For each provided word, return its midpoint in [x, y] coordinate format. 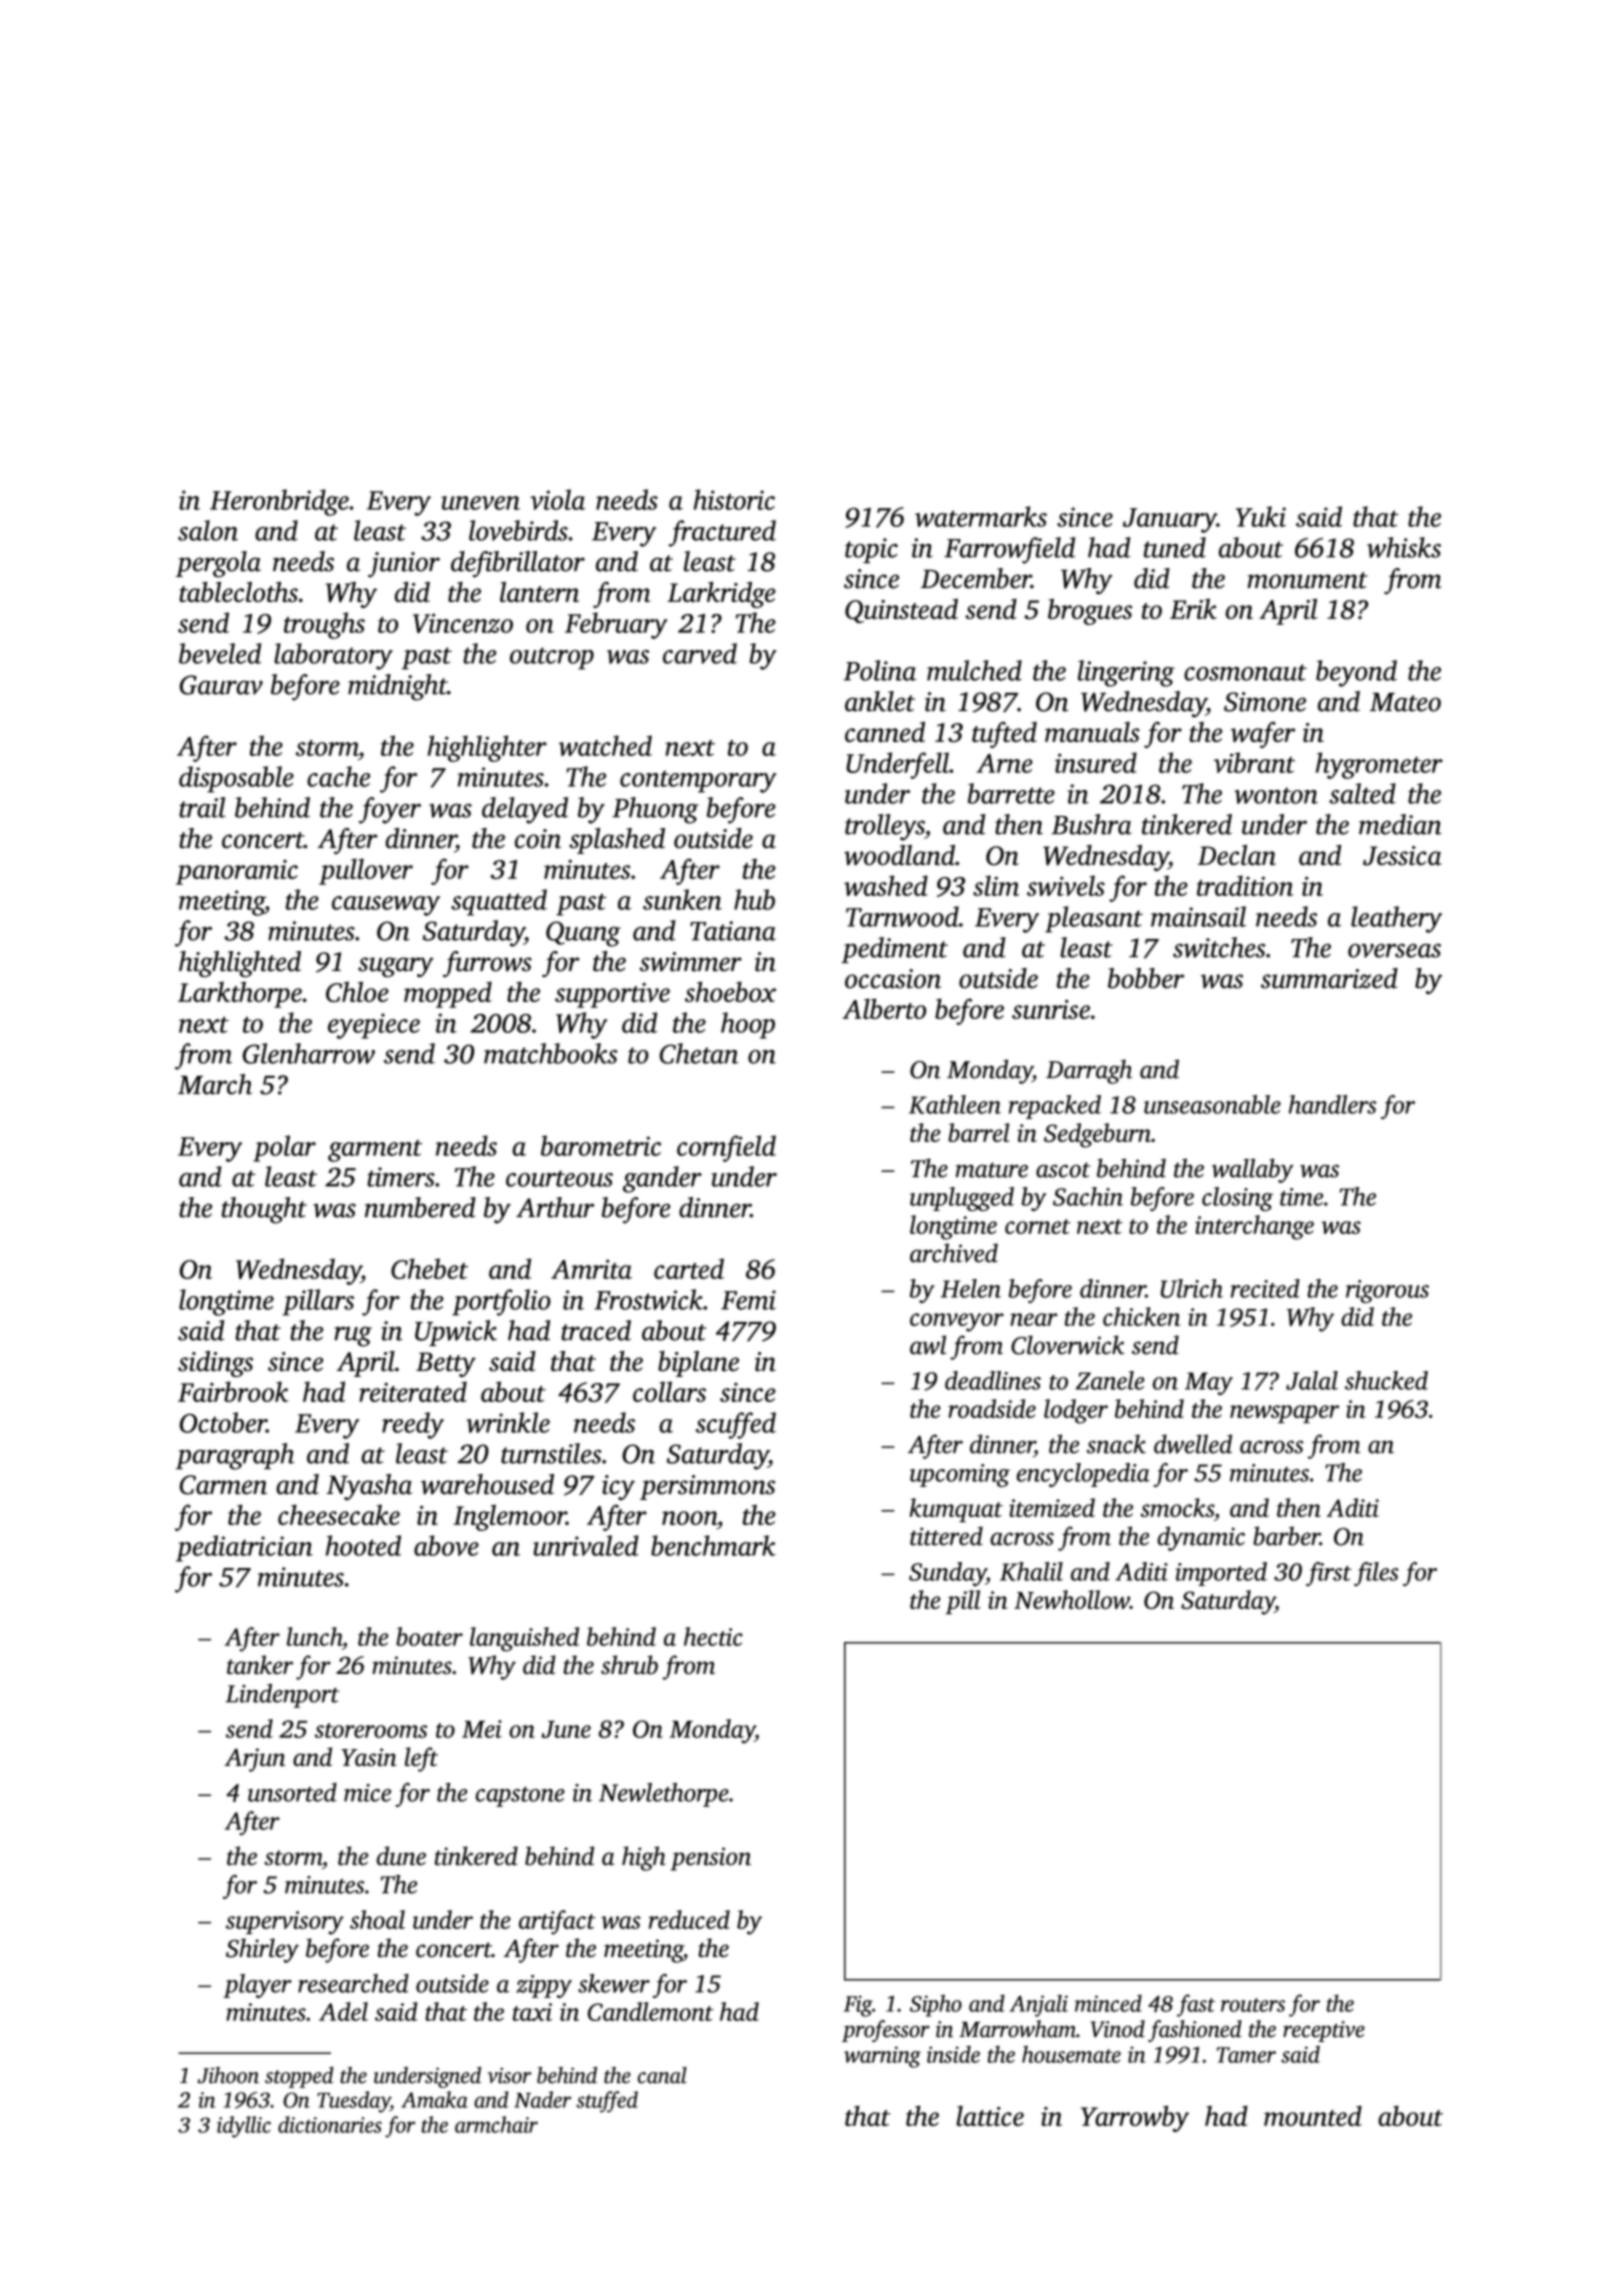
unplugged [962, 1199]
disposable [236, 779]
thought [264, 1210]
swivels [1066, 885]
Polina [880, 670]
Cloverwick [1068, 1345]
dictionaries [330, 2124]
